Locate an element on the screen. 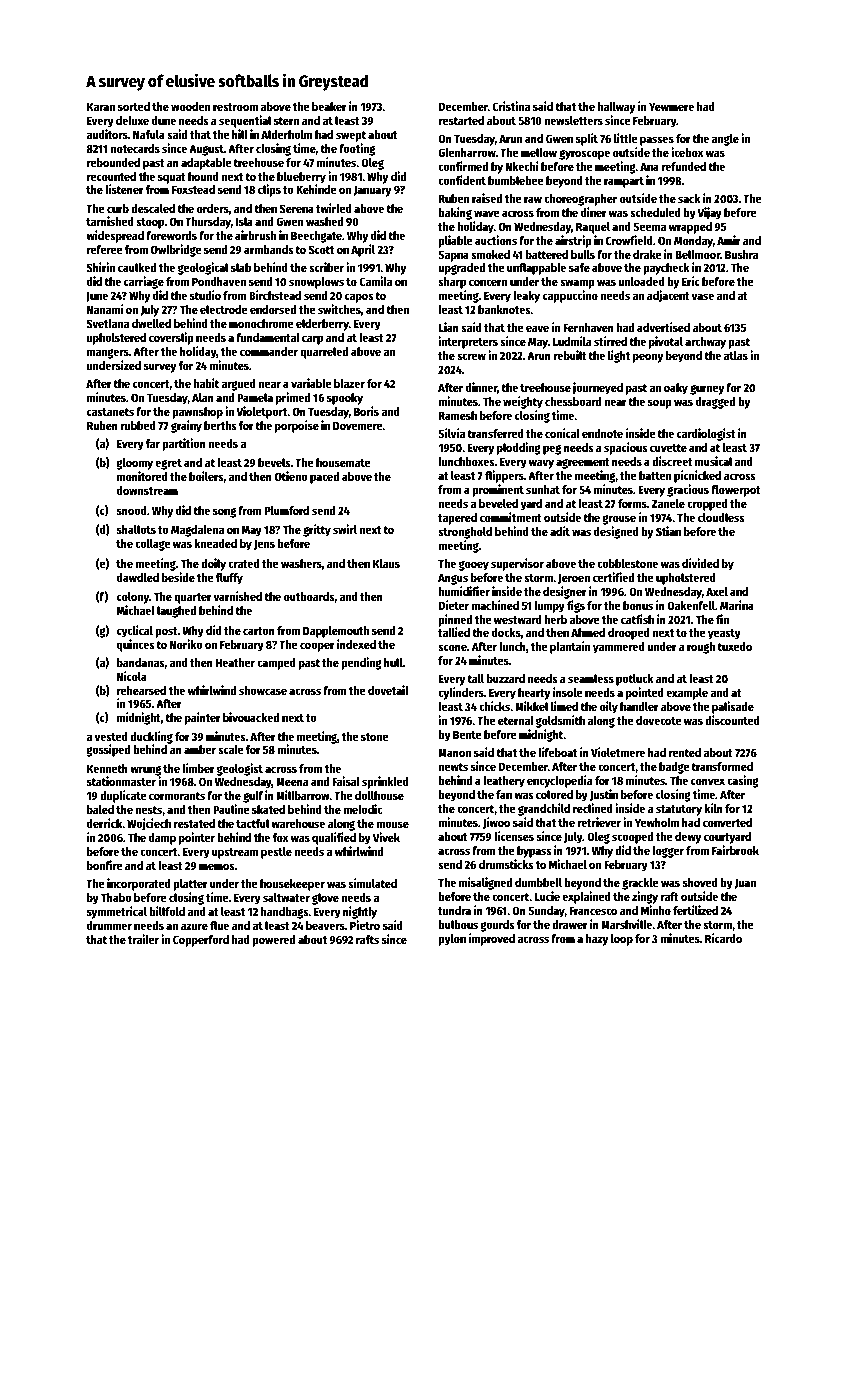 This screenshot has height=1400, width=849. stirred is located at coordinates (610, 341).
